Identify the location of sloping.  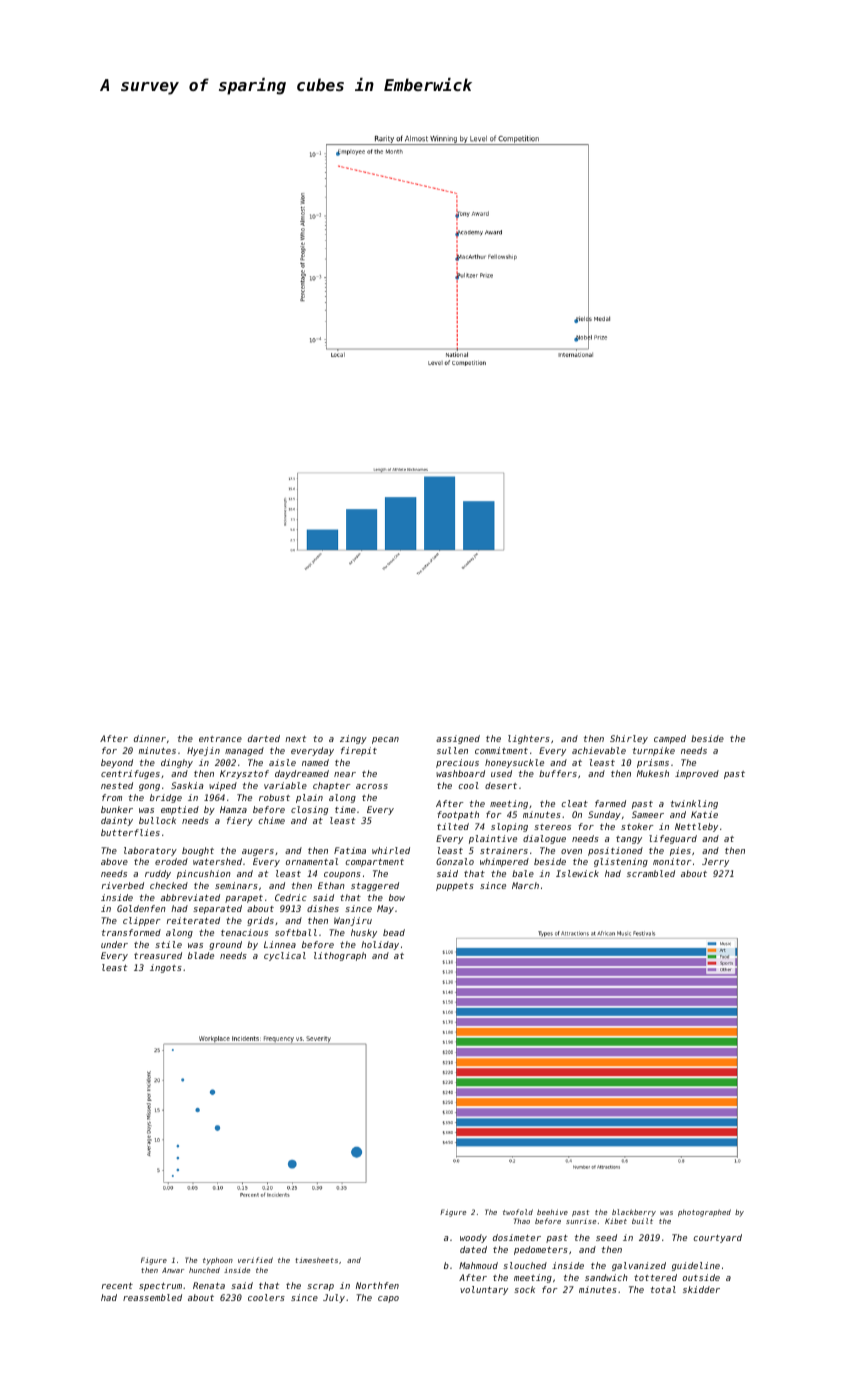
(509, 827).
